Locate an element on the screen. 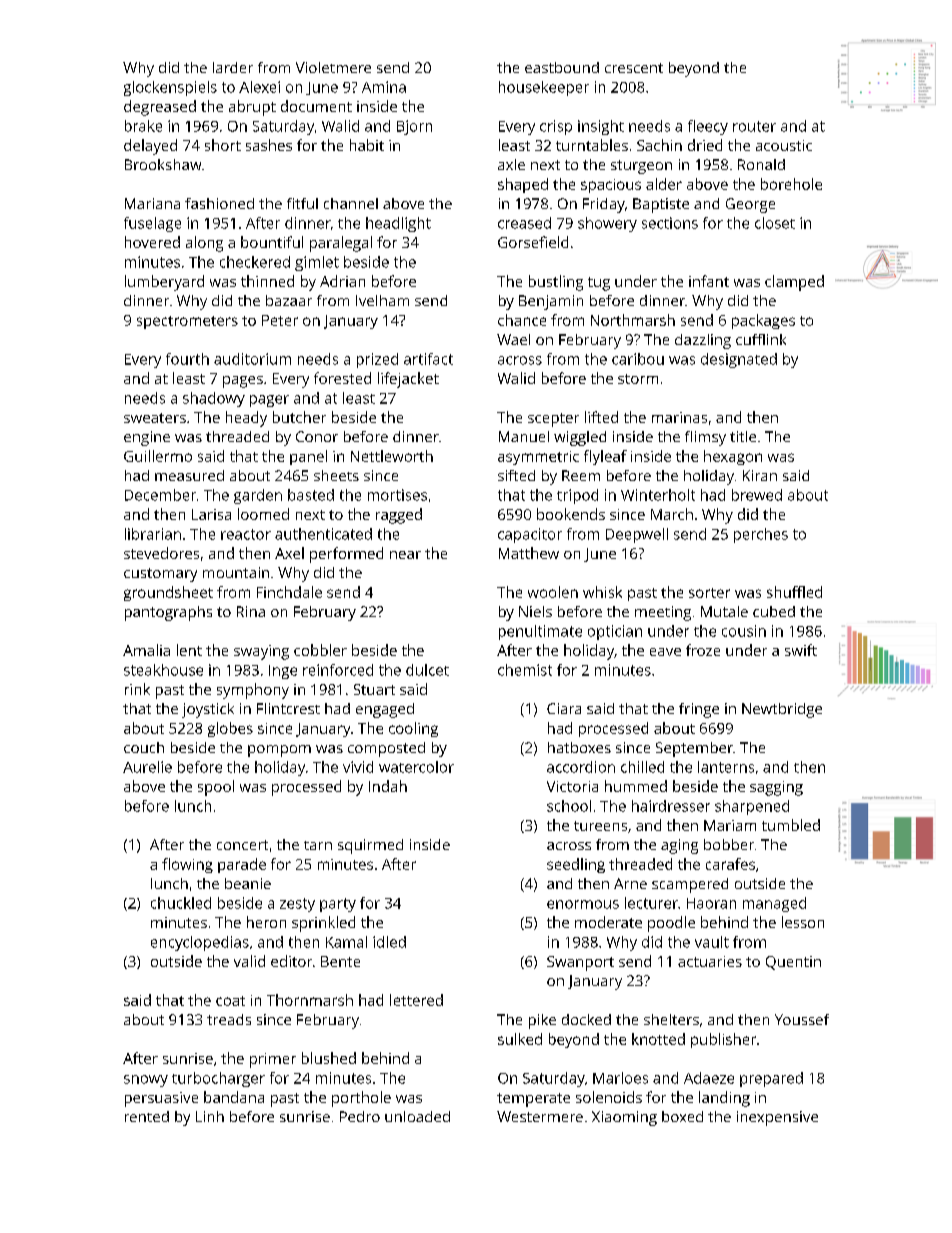 The image size is (952, 1233). rented is located at coordinates (147, 1116).
